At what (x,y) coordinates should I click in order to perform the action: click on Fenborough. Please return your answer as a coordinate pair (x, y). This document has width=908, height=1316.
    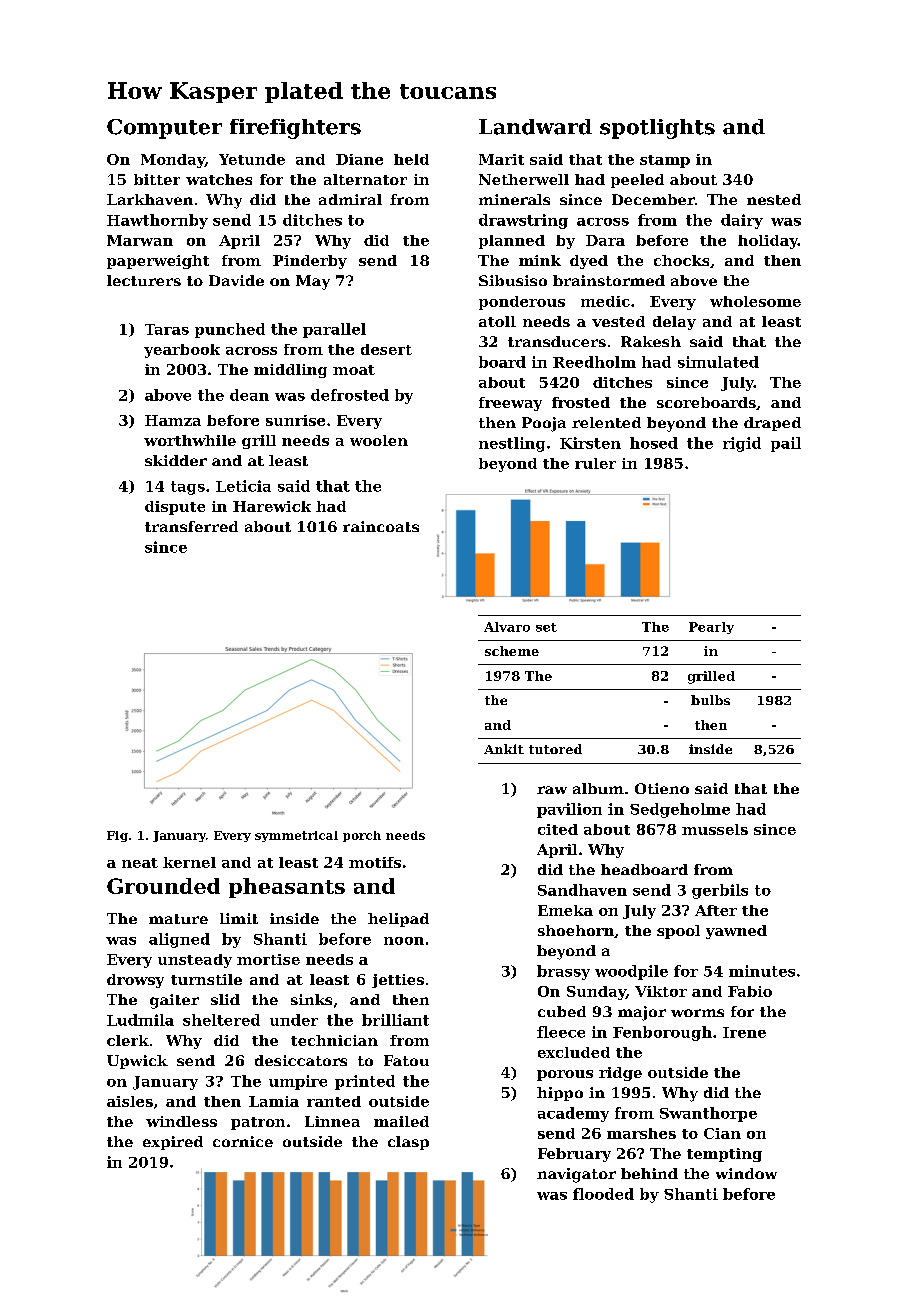
    Looking at the image, I should click on (662, 1033).
